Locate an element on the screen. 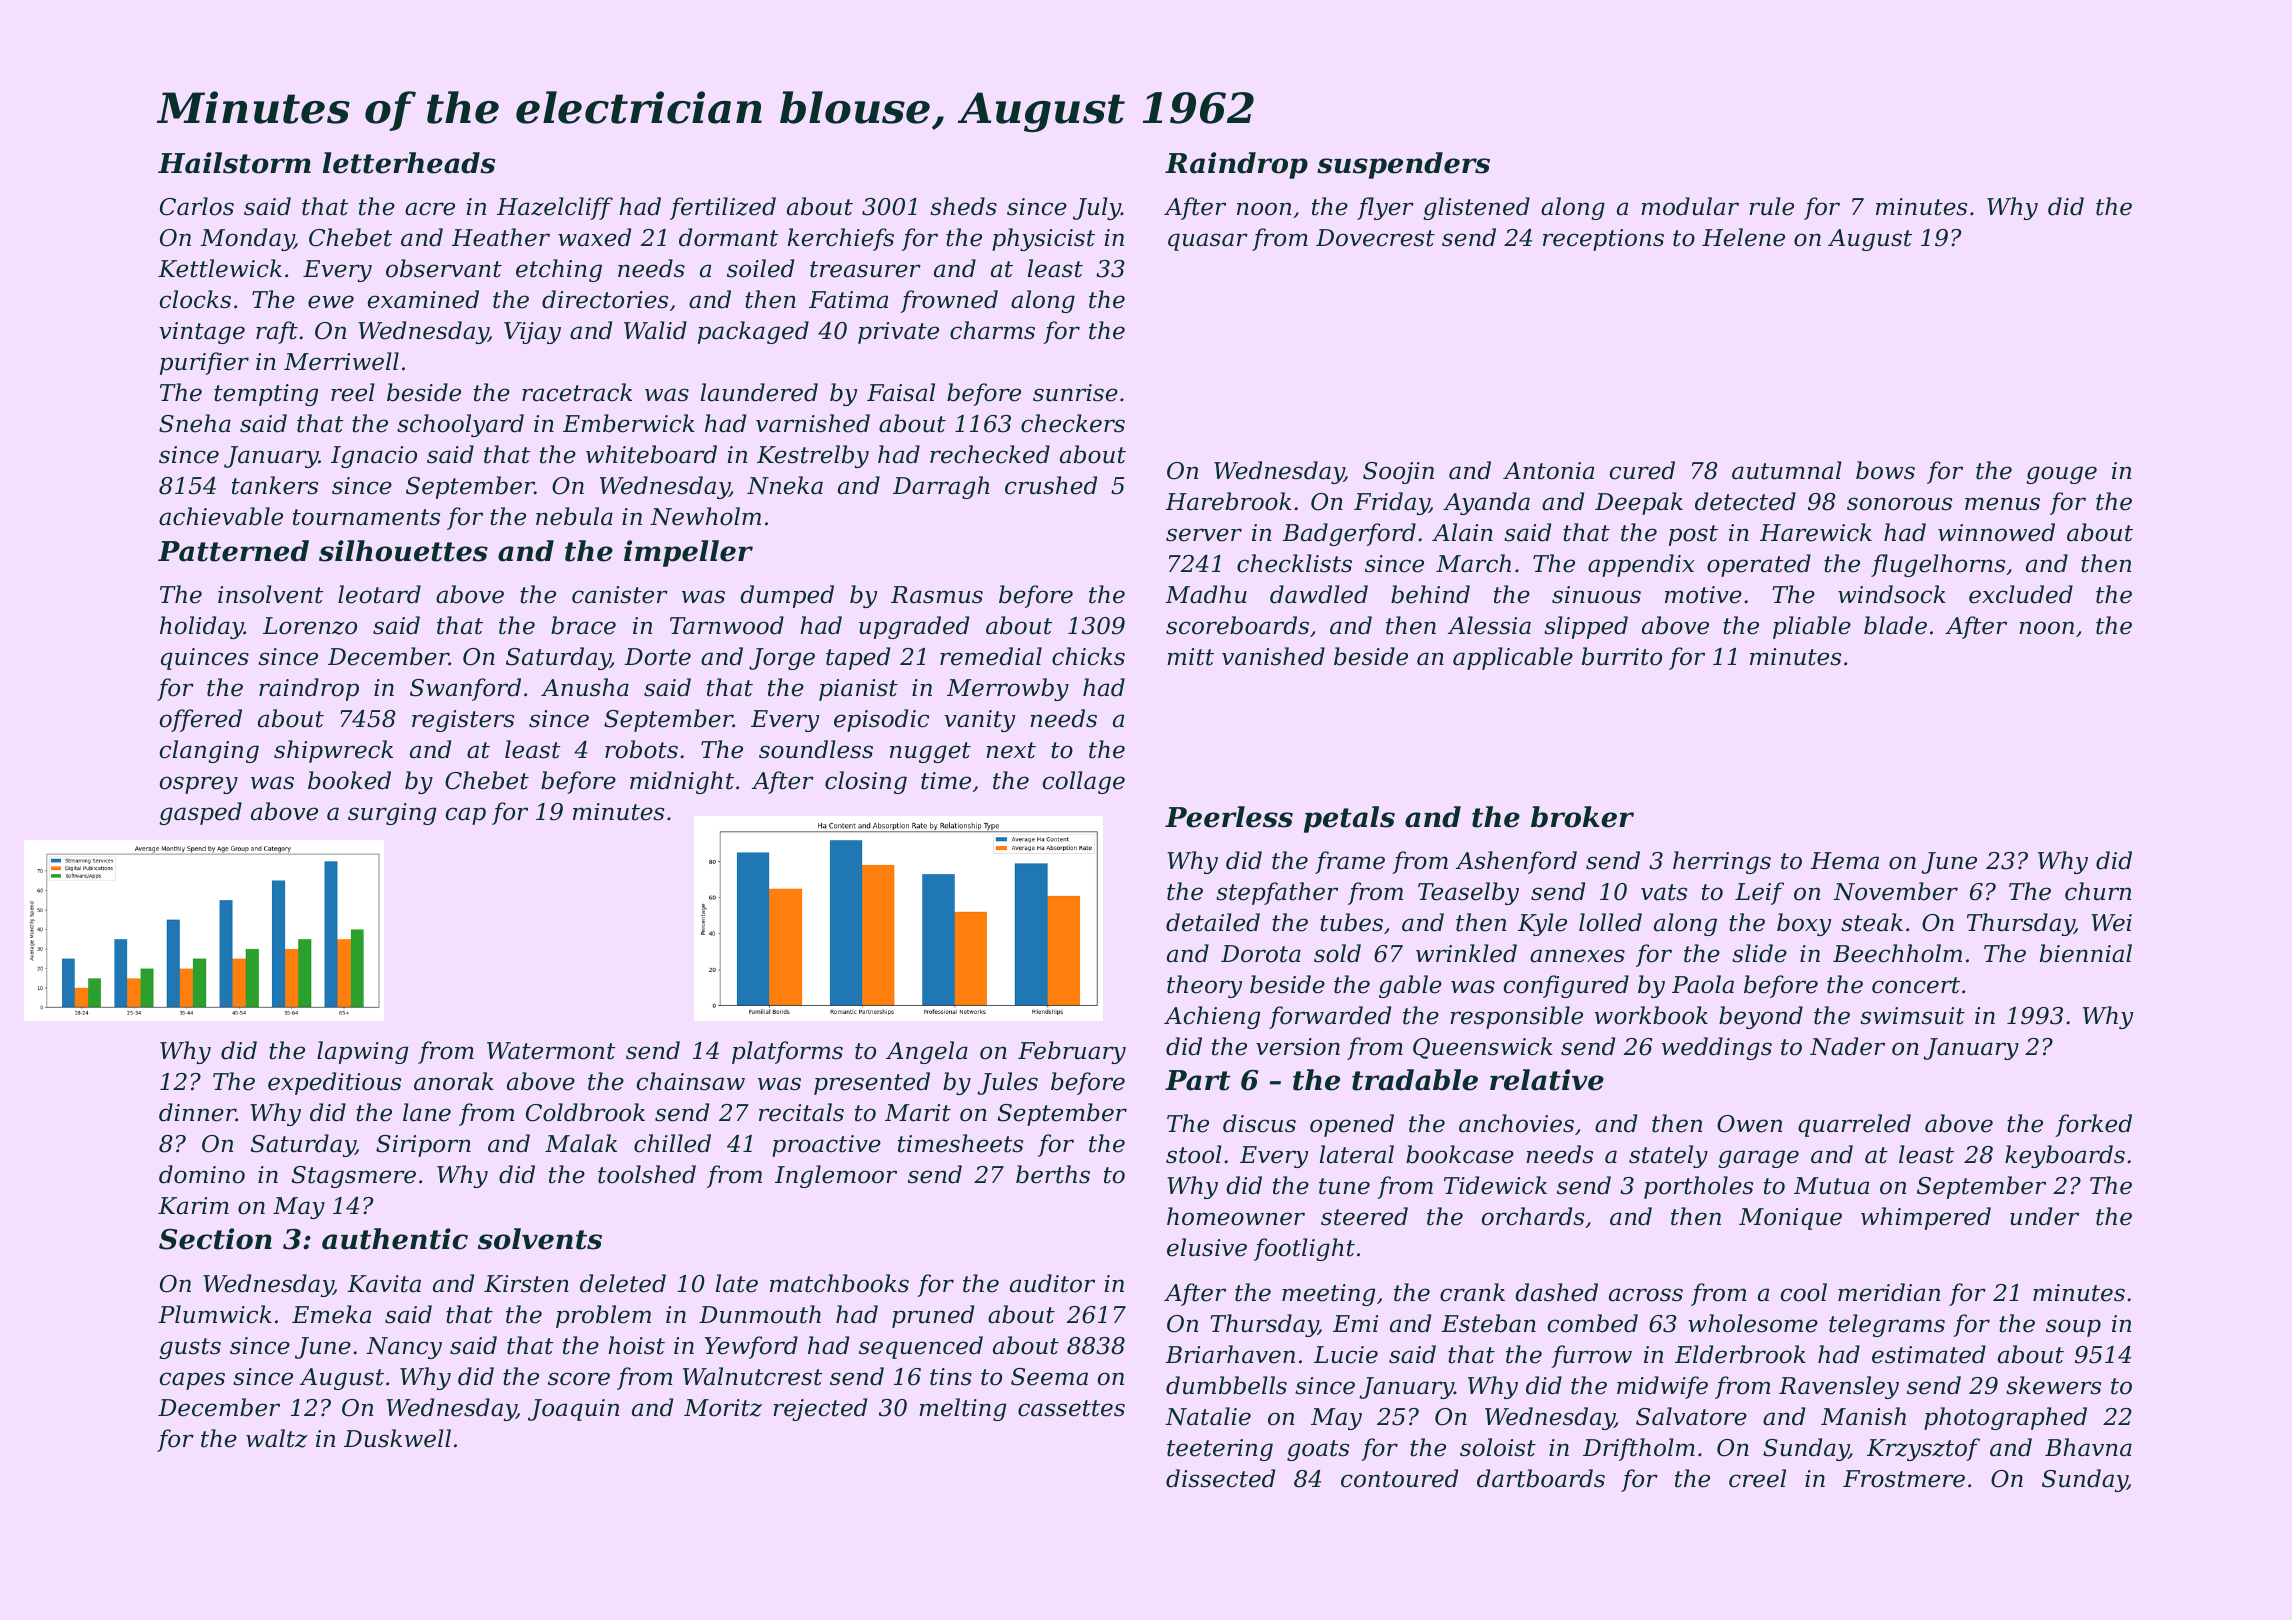 This screenshot has width=2292, height=1620. dumped is located at coordinates (787, 596).
